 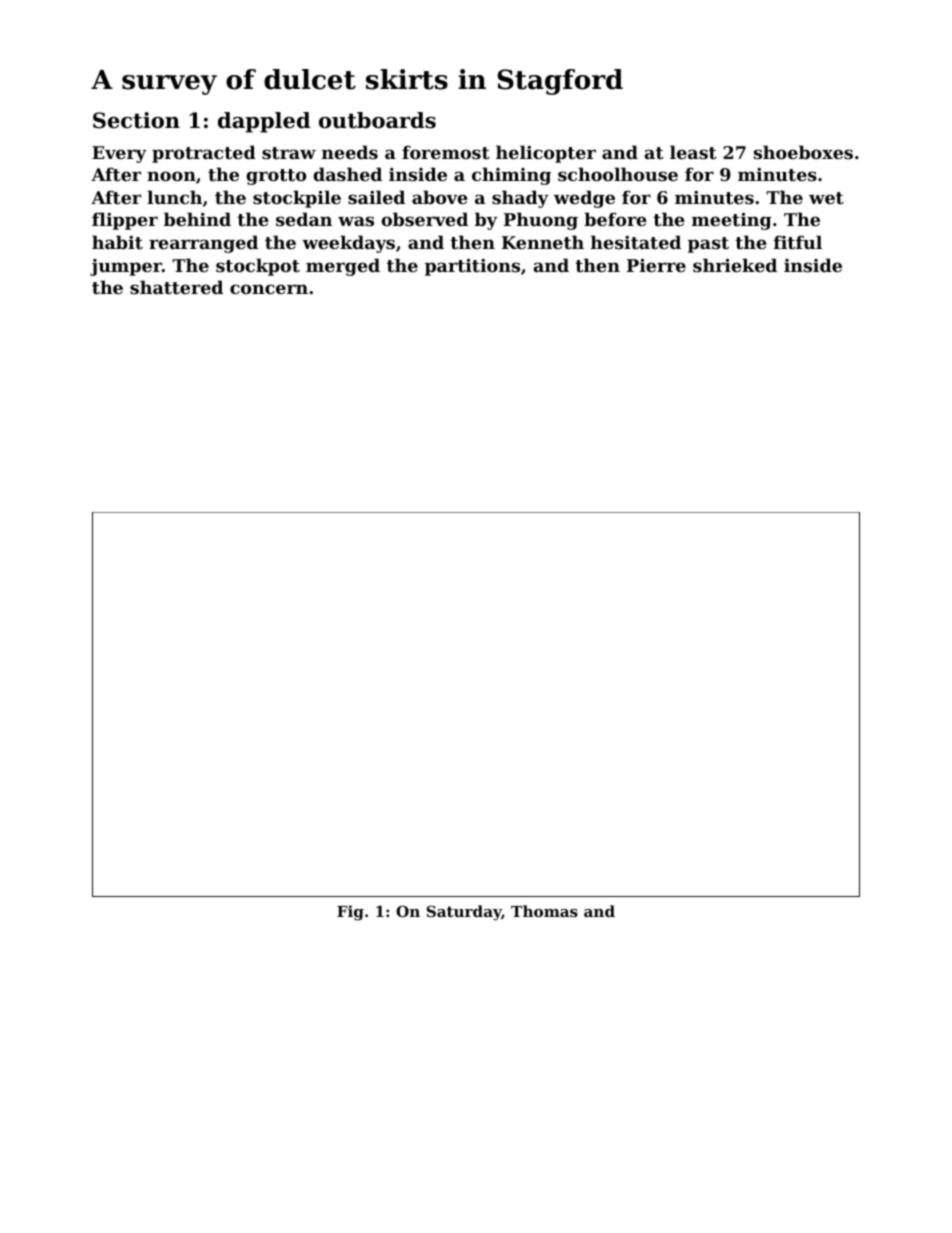 I want to click on Fig, so click(x=350, y=913).
